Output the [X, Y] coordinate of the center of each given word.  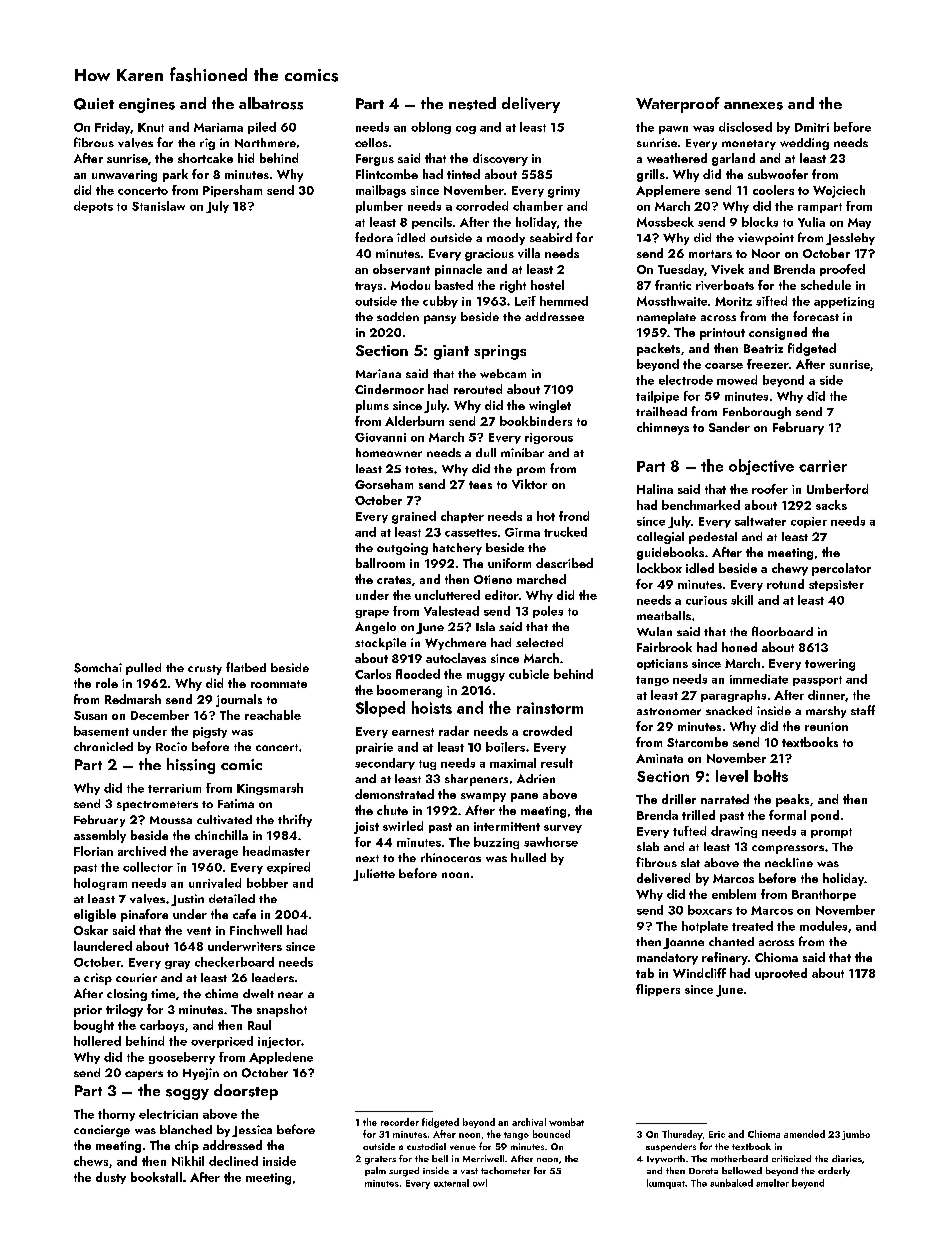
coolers [773, 190]
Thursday [682, 1135]
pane [524, 797]
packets [658, 349]
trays [368, 287]
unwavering [124, 176]
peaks [792, 800]
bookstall [156, 1177]
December [160, 715]
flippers [658, 990]
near [290, 995]
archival [529, 1122]
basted [454, 285]
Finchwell [256, 930]
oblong [431, 128]
